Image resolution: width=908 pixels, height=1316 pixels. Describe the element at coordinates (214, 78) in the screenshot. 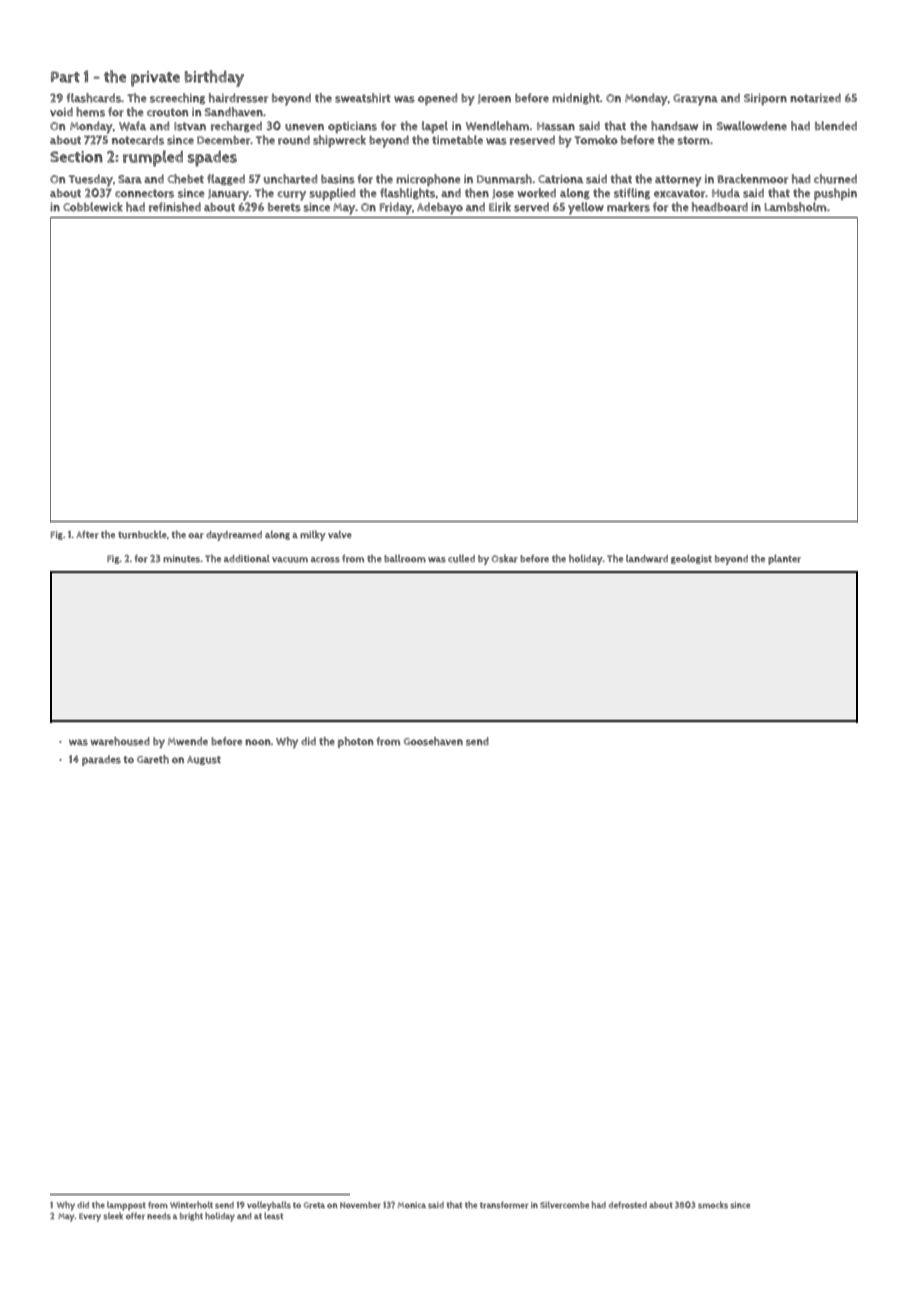

I see `birthday` at that location.
